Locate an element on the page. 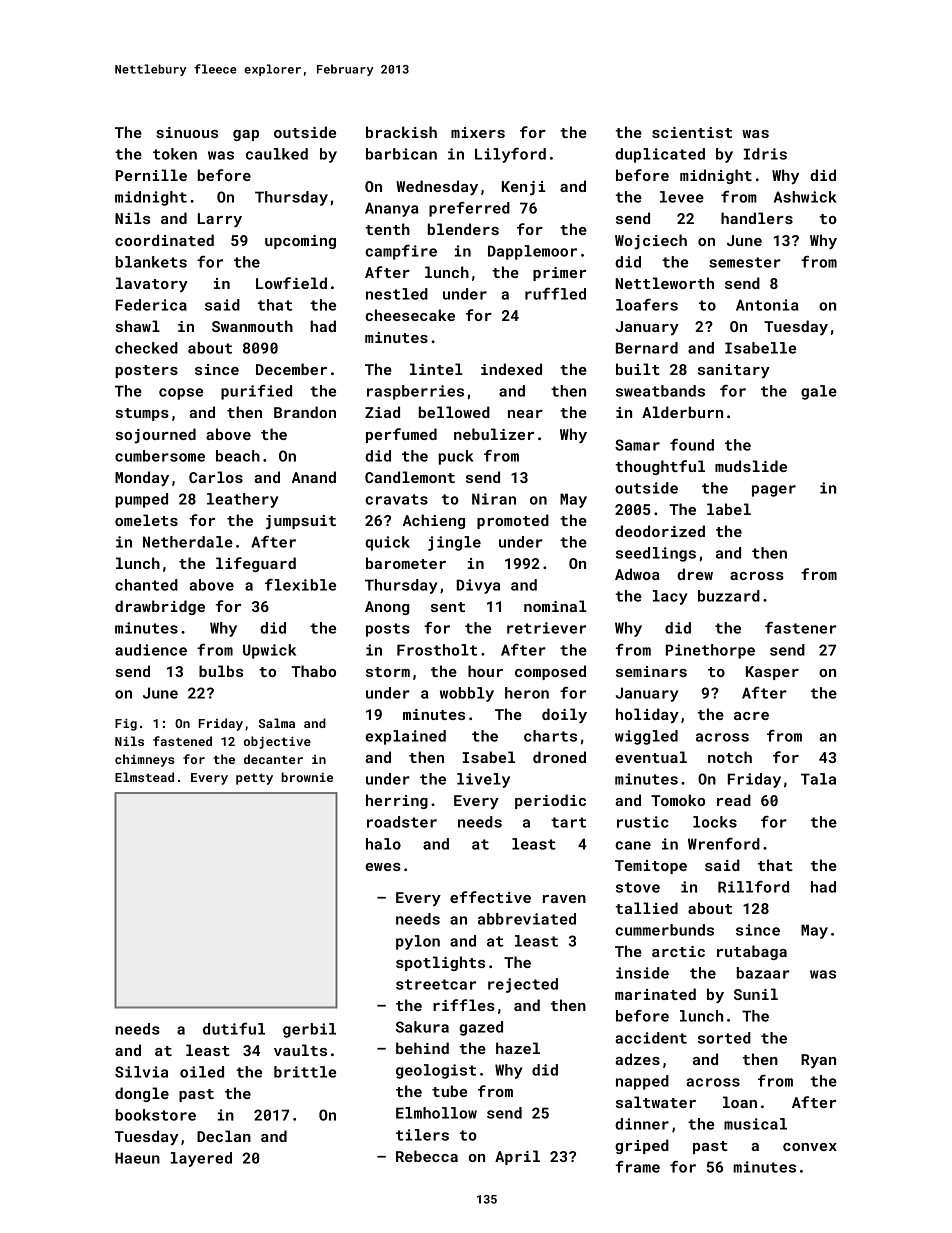 The height and width of the page is (1233, 952). cummerbunds is located at coordinates (664, 930).
